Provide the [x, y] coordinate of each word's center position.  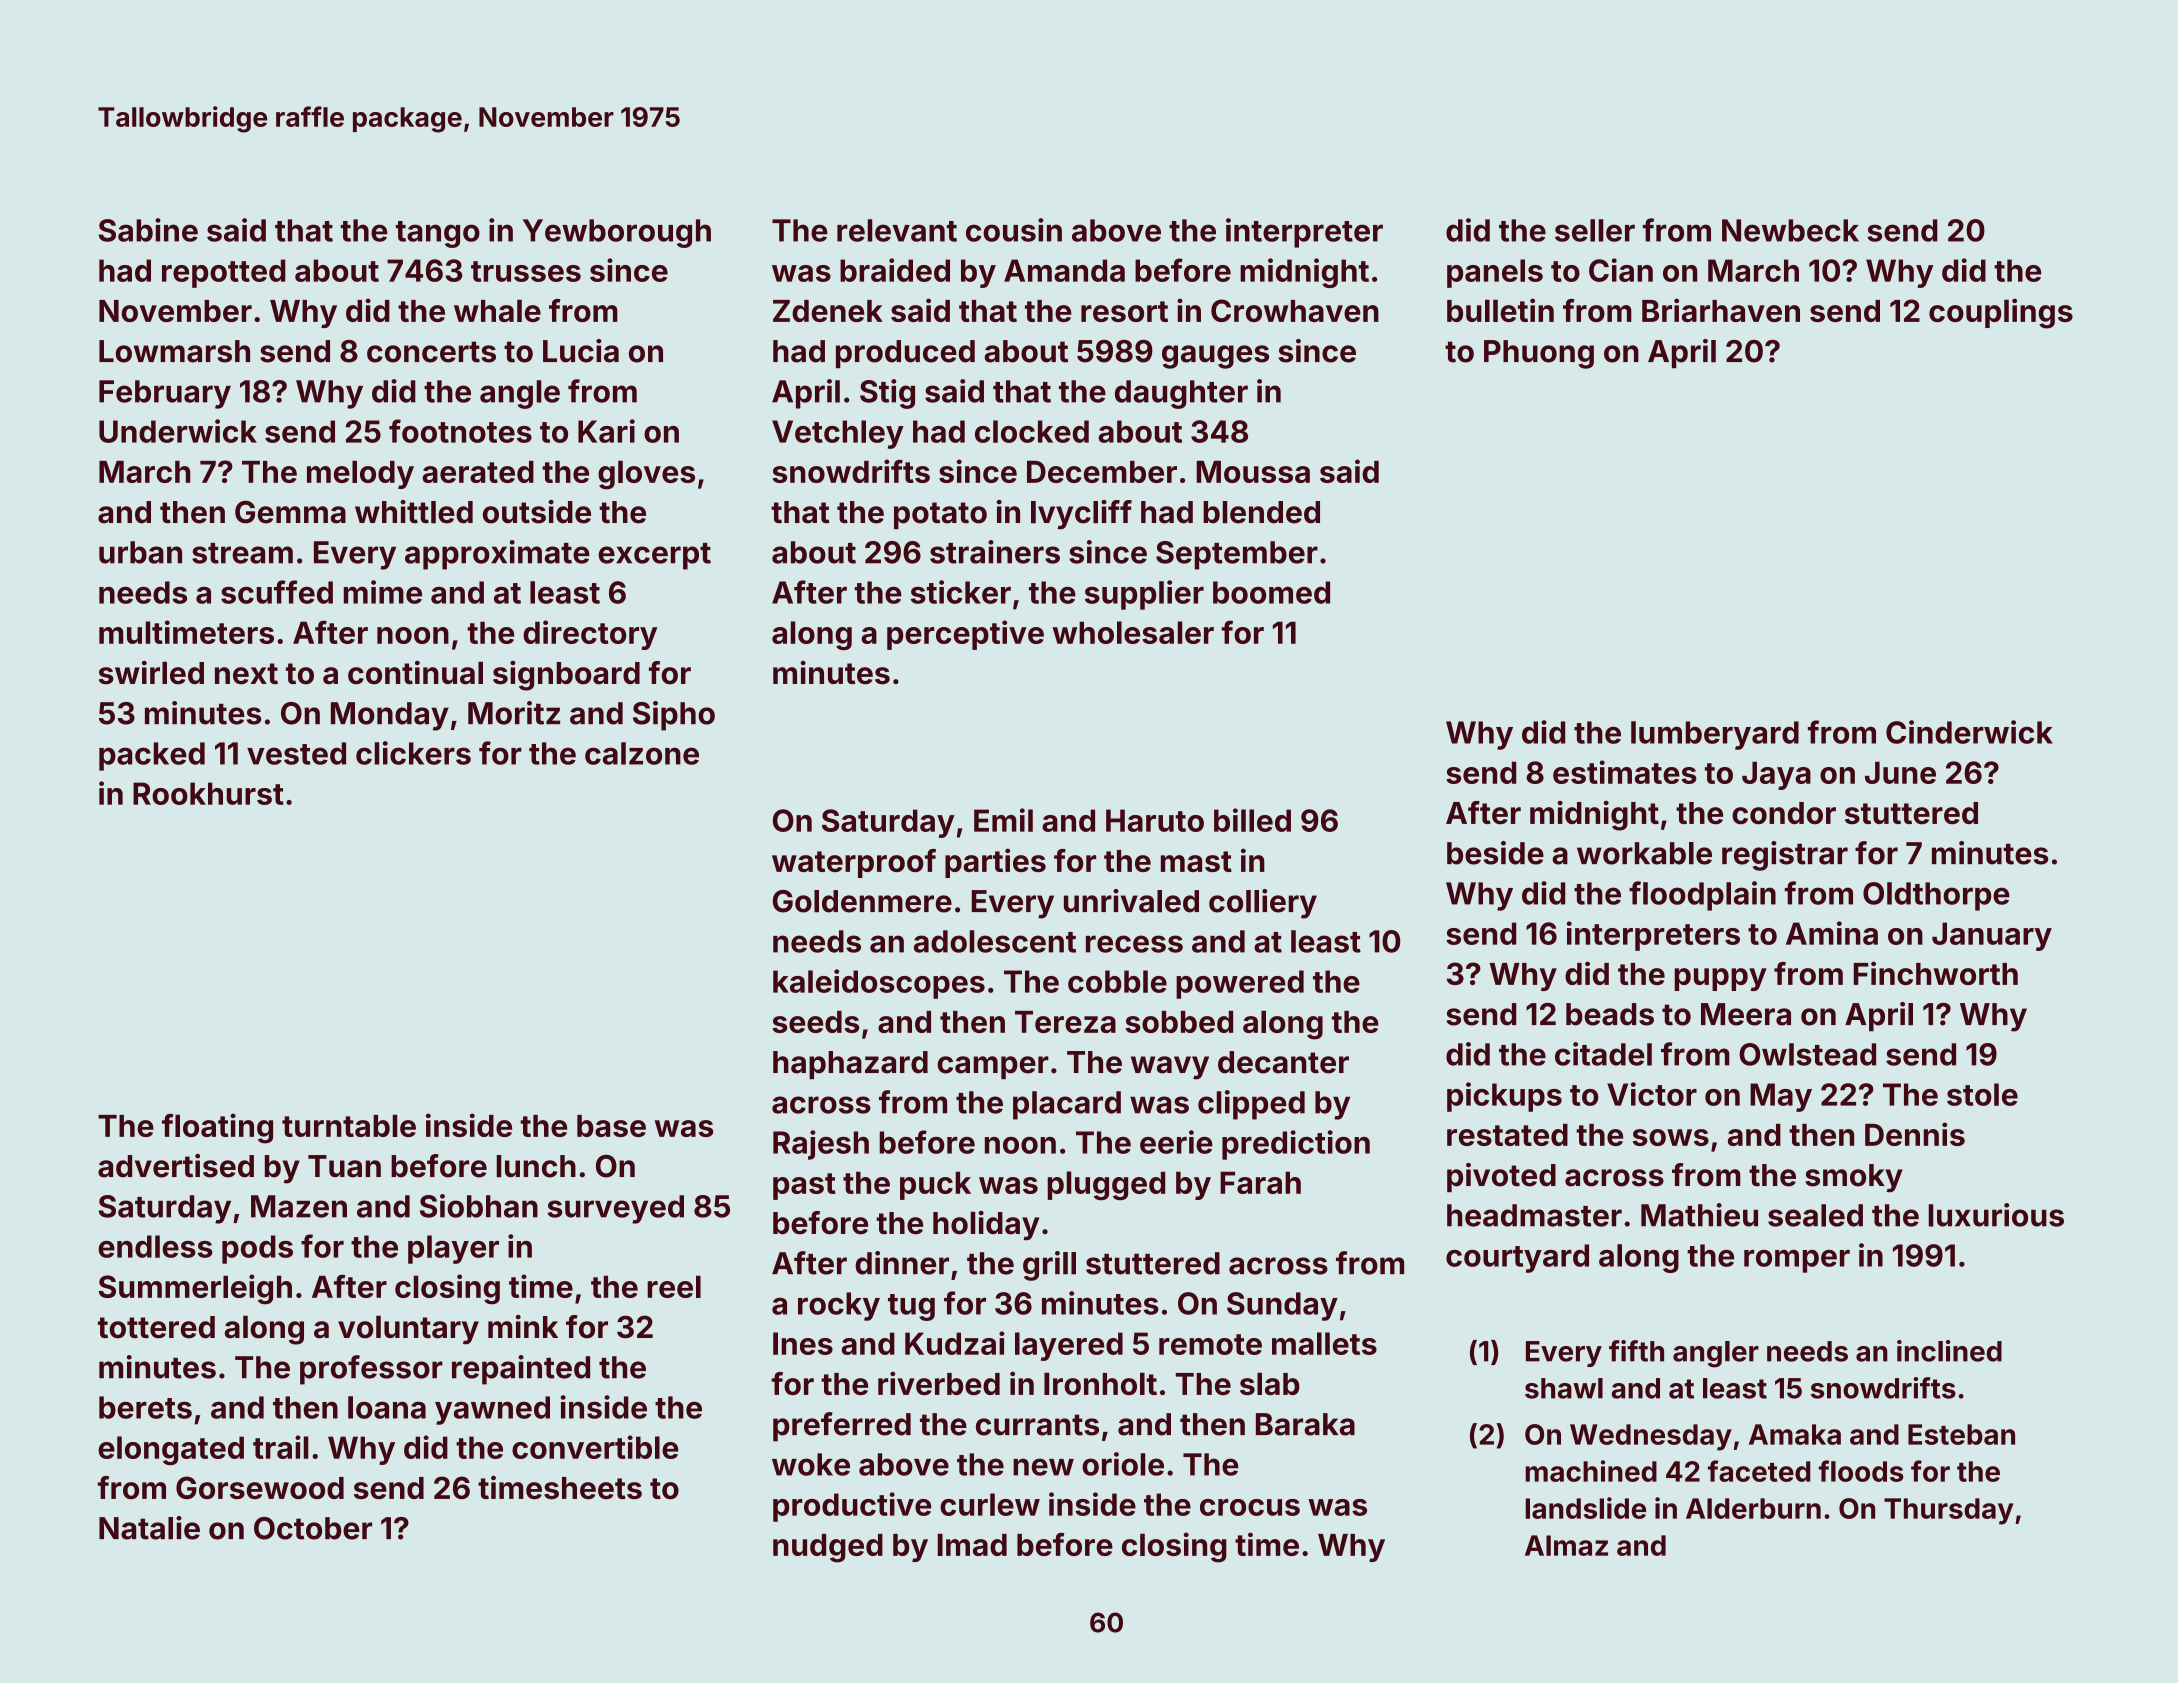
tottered [156, 1327]
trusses [526, 271]
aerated [478, 472]
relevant [897, 230]
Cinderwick [1969, 732]
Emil [1003, 820]
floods [1861, 1471]
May [1781, 1097]
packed [152, 756]
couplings [2001, 313]
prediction [1296, 1145]
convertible [595, 1447]
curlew [990, 1504]
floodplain [1702, 896]
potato [940, 515]
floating [217, 1128]
